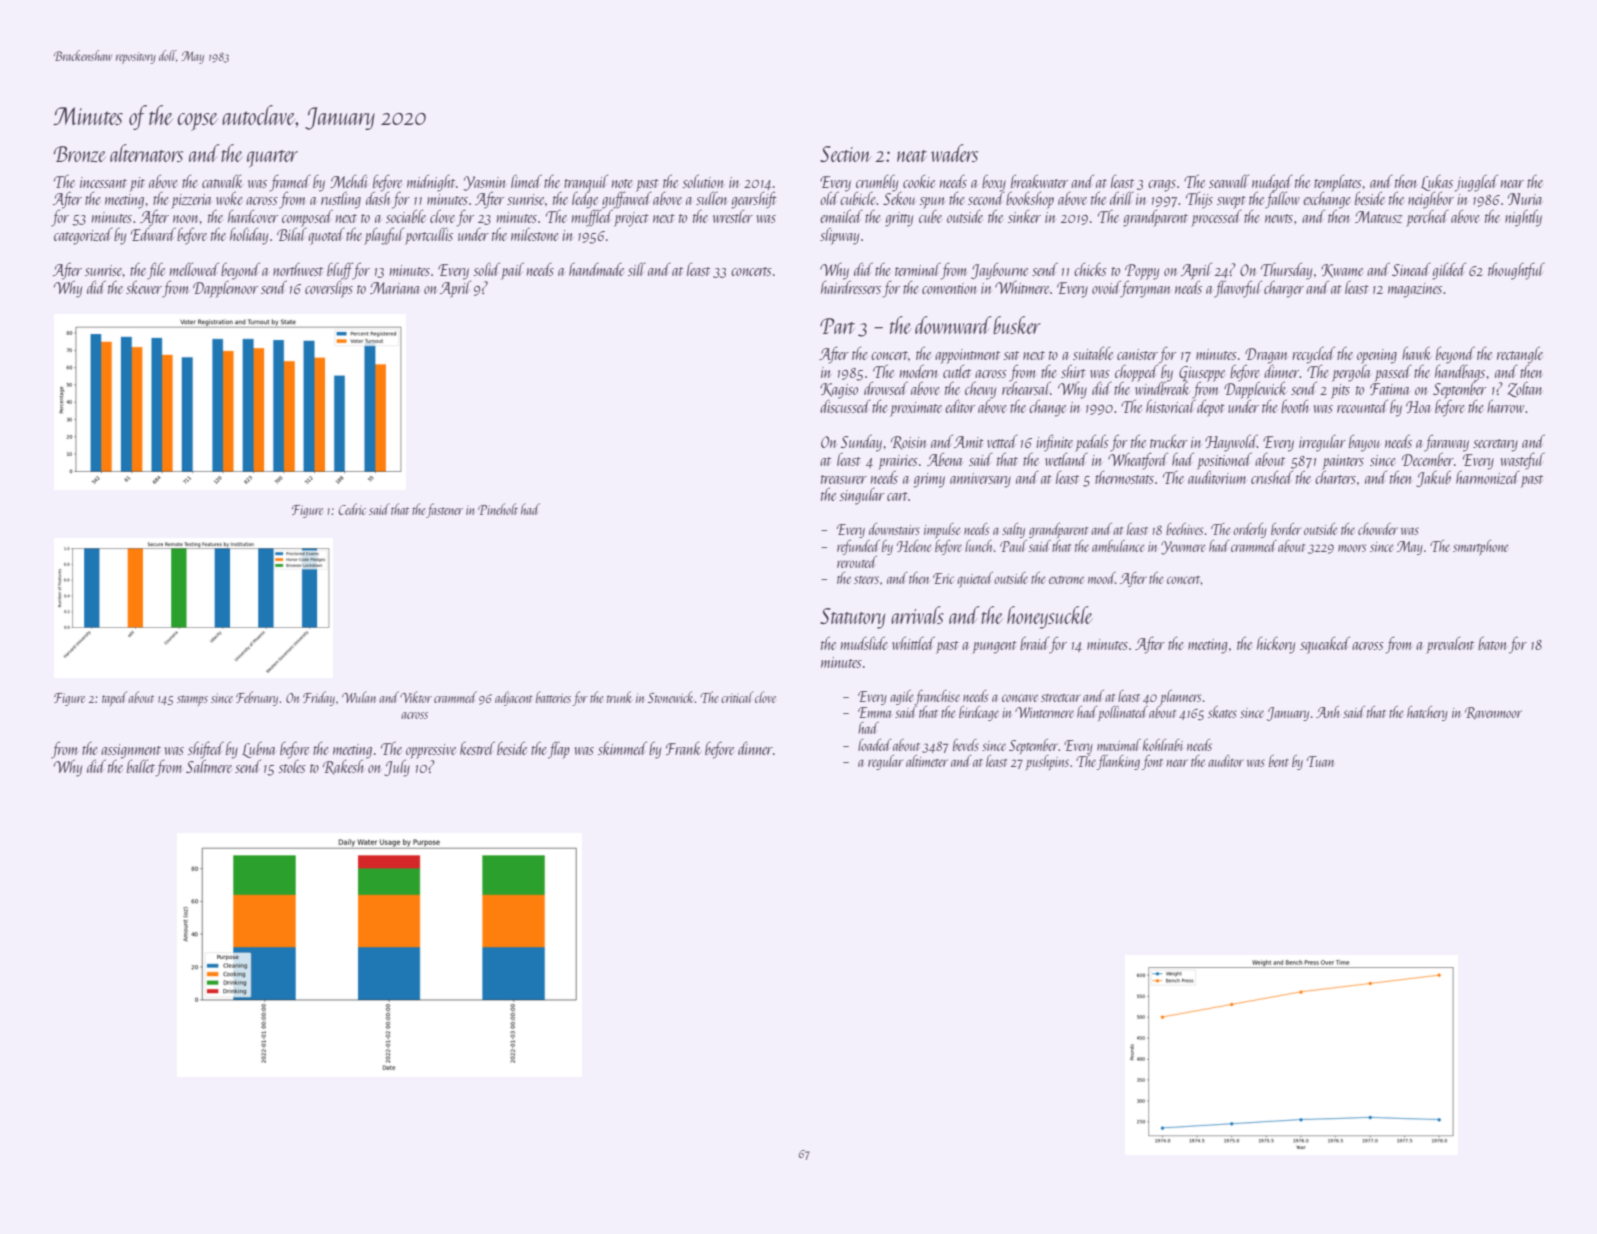 This document has height=1234, width=1597. What do you see at coordinates (1272, 183) in the document?
I see `nudged` at bounding box center [1272, 183].
